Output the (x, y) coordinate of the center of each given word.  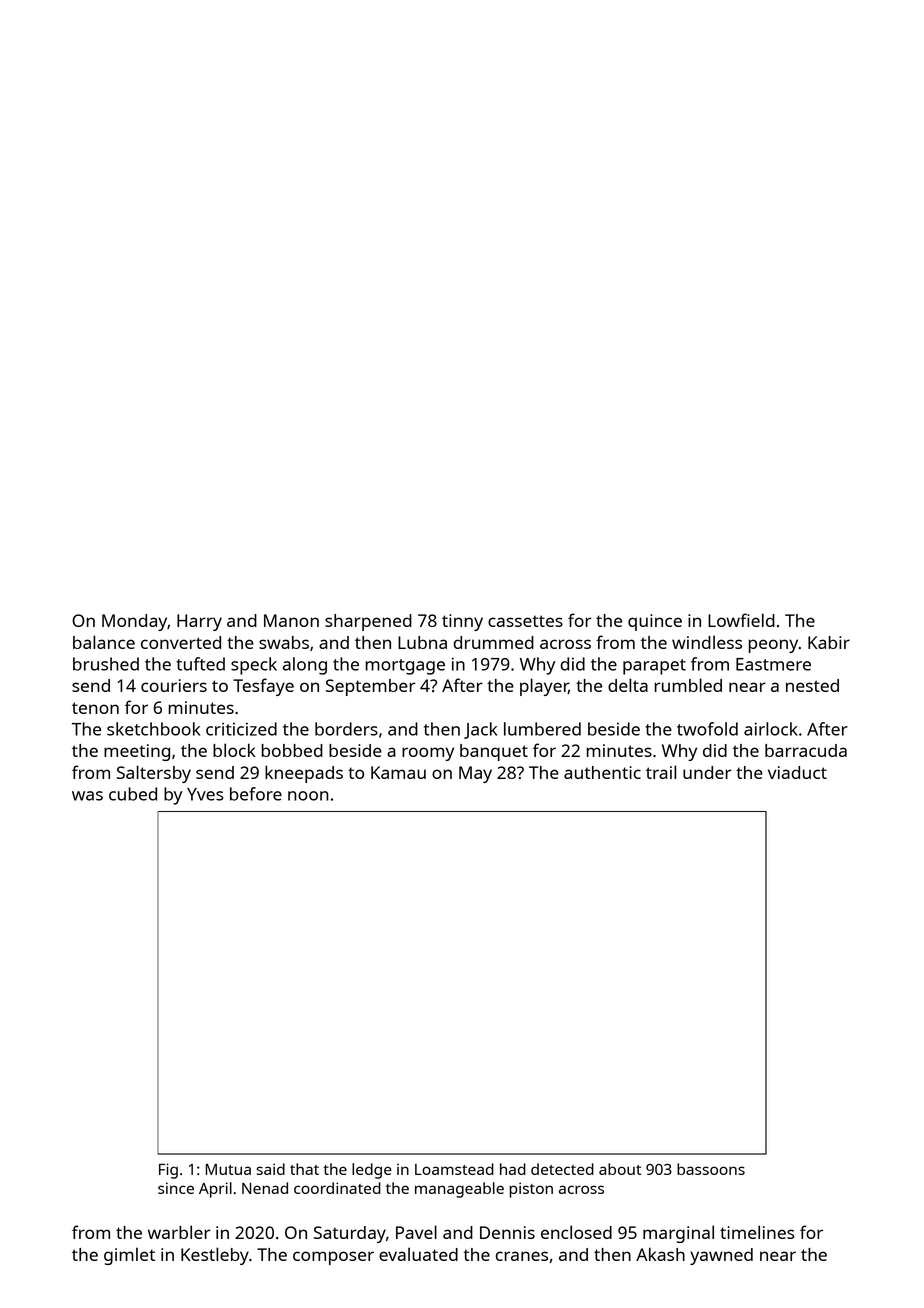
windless (707, 642)
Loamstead (454, 1169)
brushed (106, 664)
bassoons (711, 1169)
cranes (522, 1256)
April (215, 1190)
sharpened (368, 622)
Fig (168, 1171)
